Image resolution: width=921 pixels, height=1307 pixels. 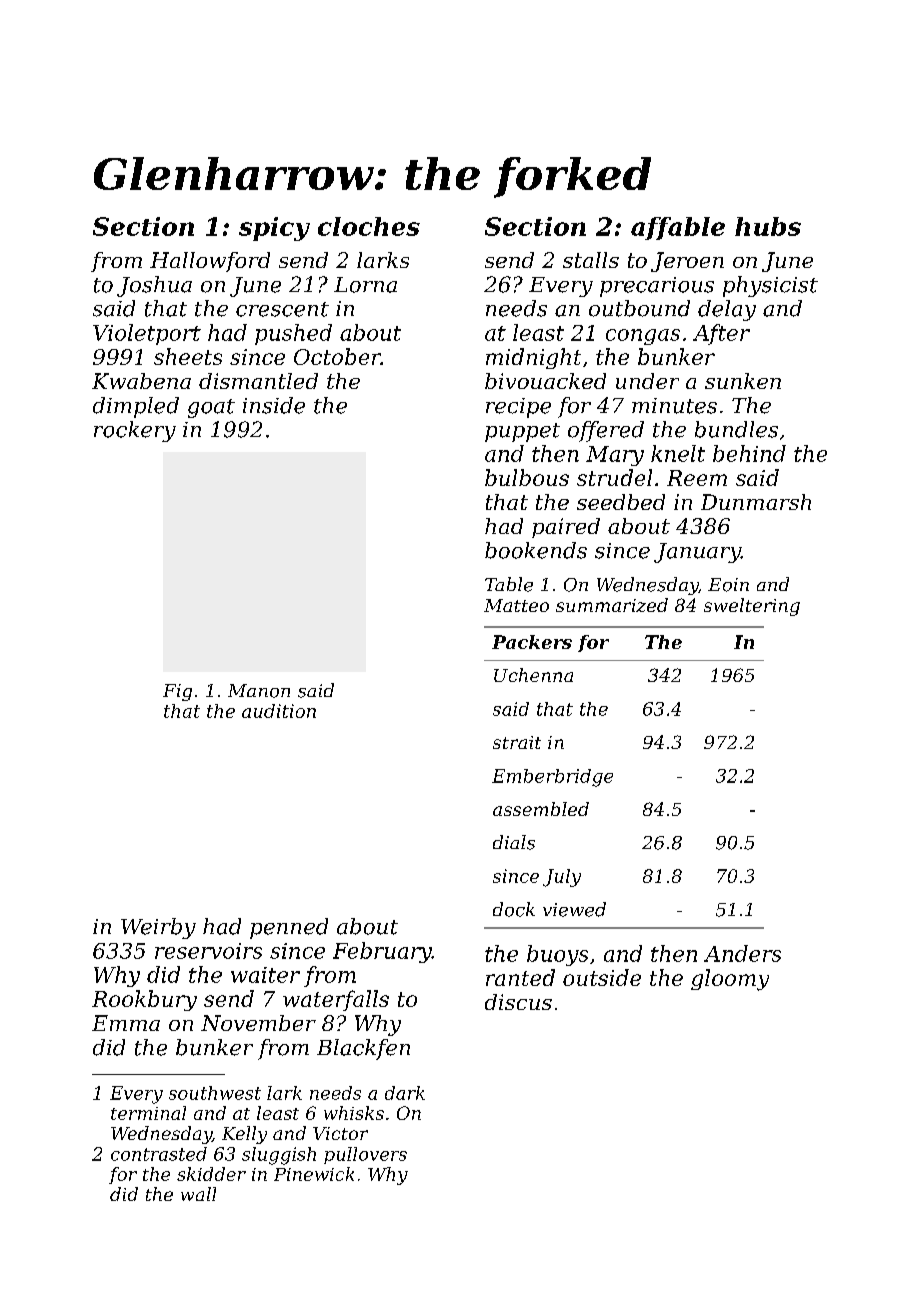 I want to click on Table, so click(x=509, y=584).
